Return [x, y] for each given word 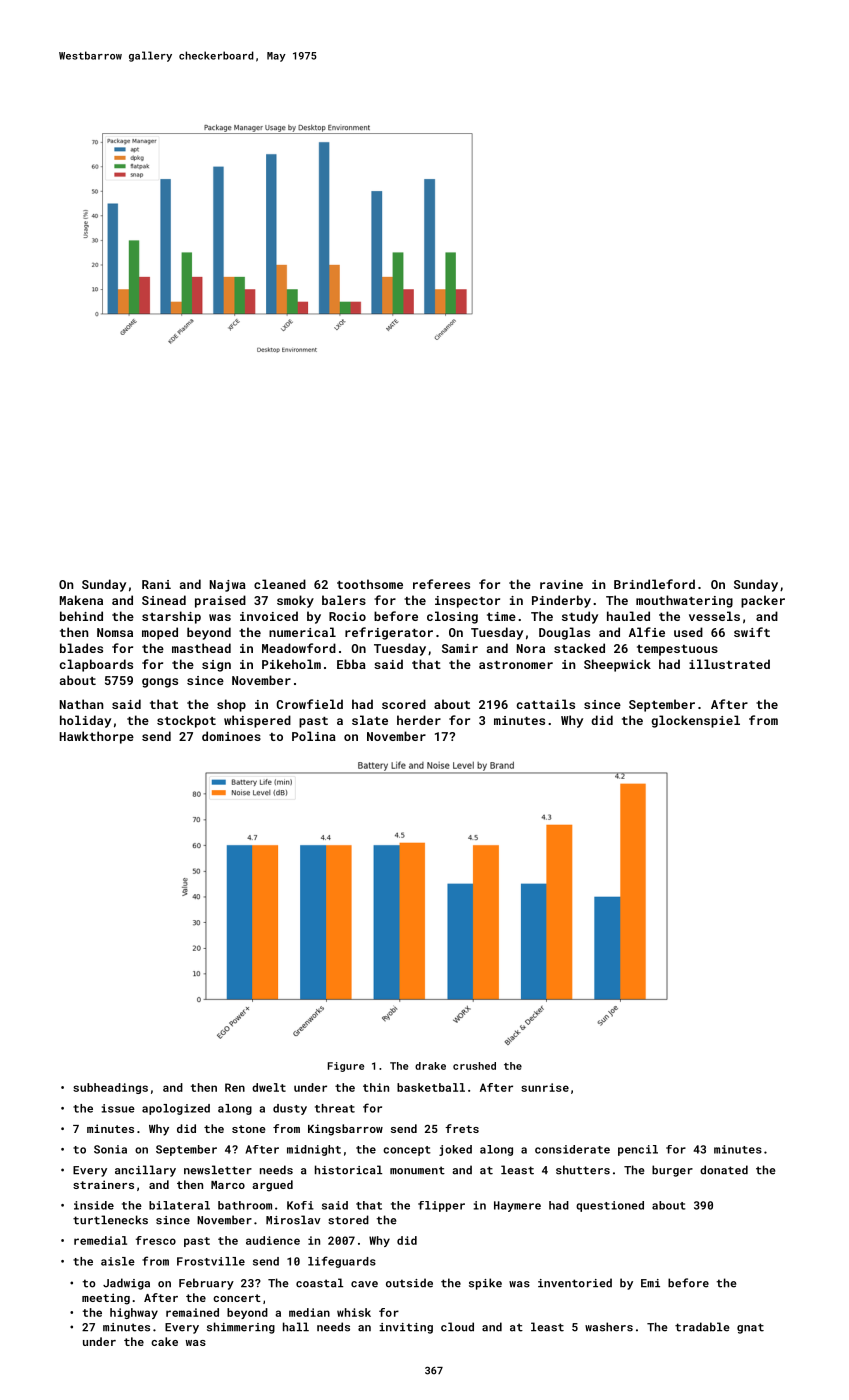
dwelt [269, 1087]
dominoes [231, 736]
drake [430, 1066]
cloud [457, 1327]
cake [164, 1341]
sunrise [545, 1087]
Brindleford [654, 584]
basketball [431, 1087]
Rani [156, 584]
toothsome [370, 584]
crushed [474, 1066]
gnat [750, 1328]
